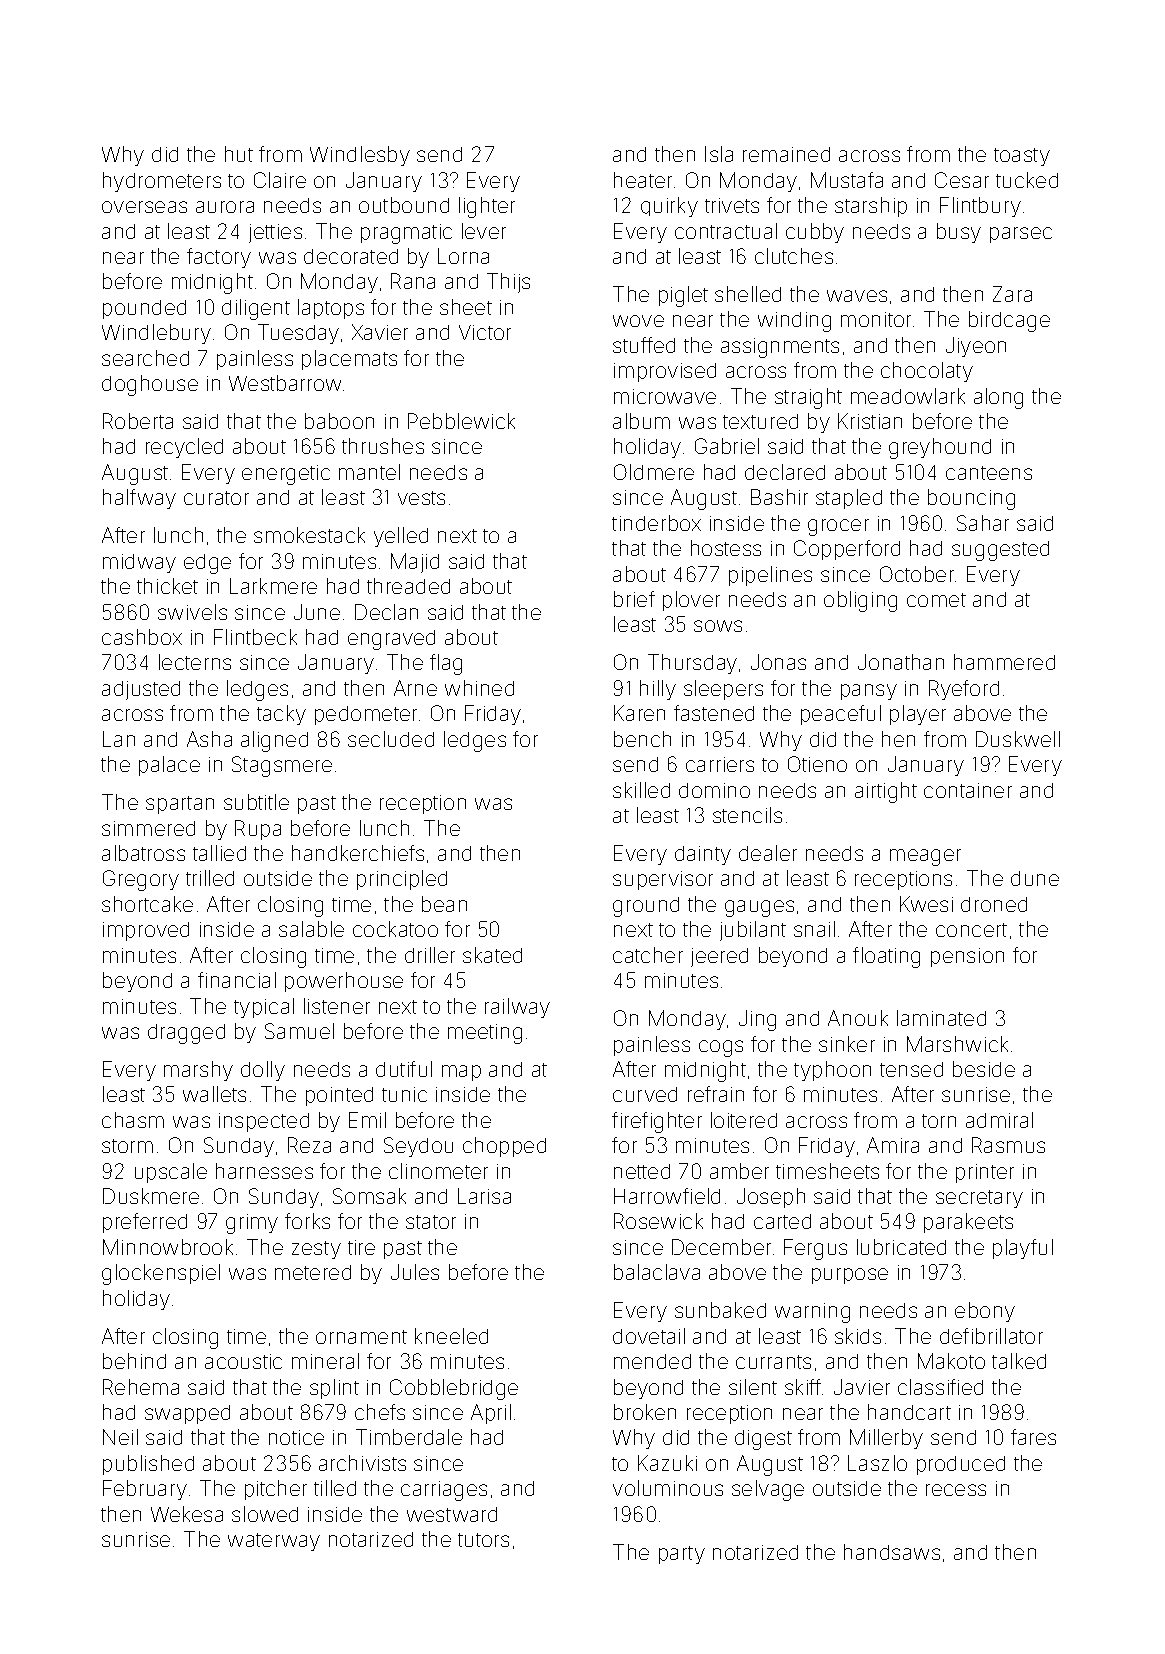 Image resolution: width=1165 pixels, height=1654 pixels. Describe the element at coordinates (901, 662) in the page. I see `Jonathan` at that location.
